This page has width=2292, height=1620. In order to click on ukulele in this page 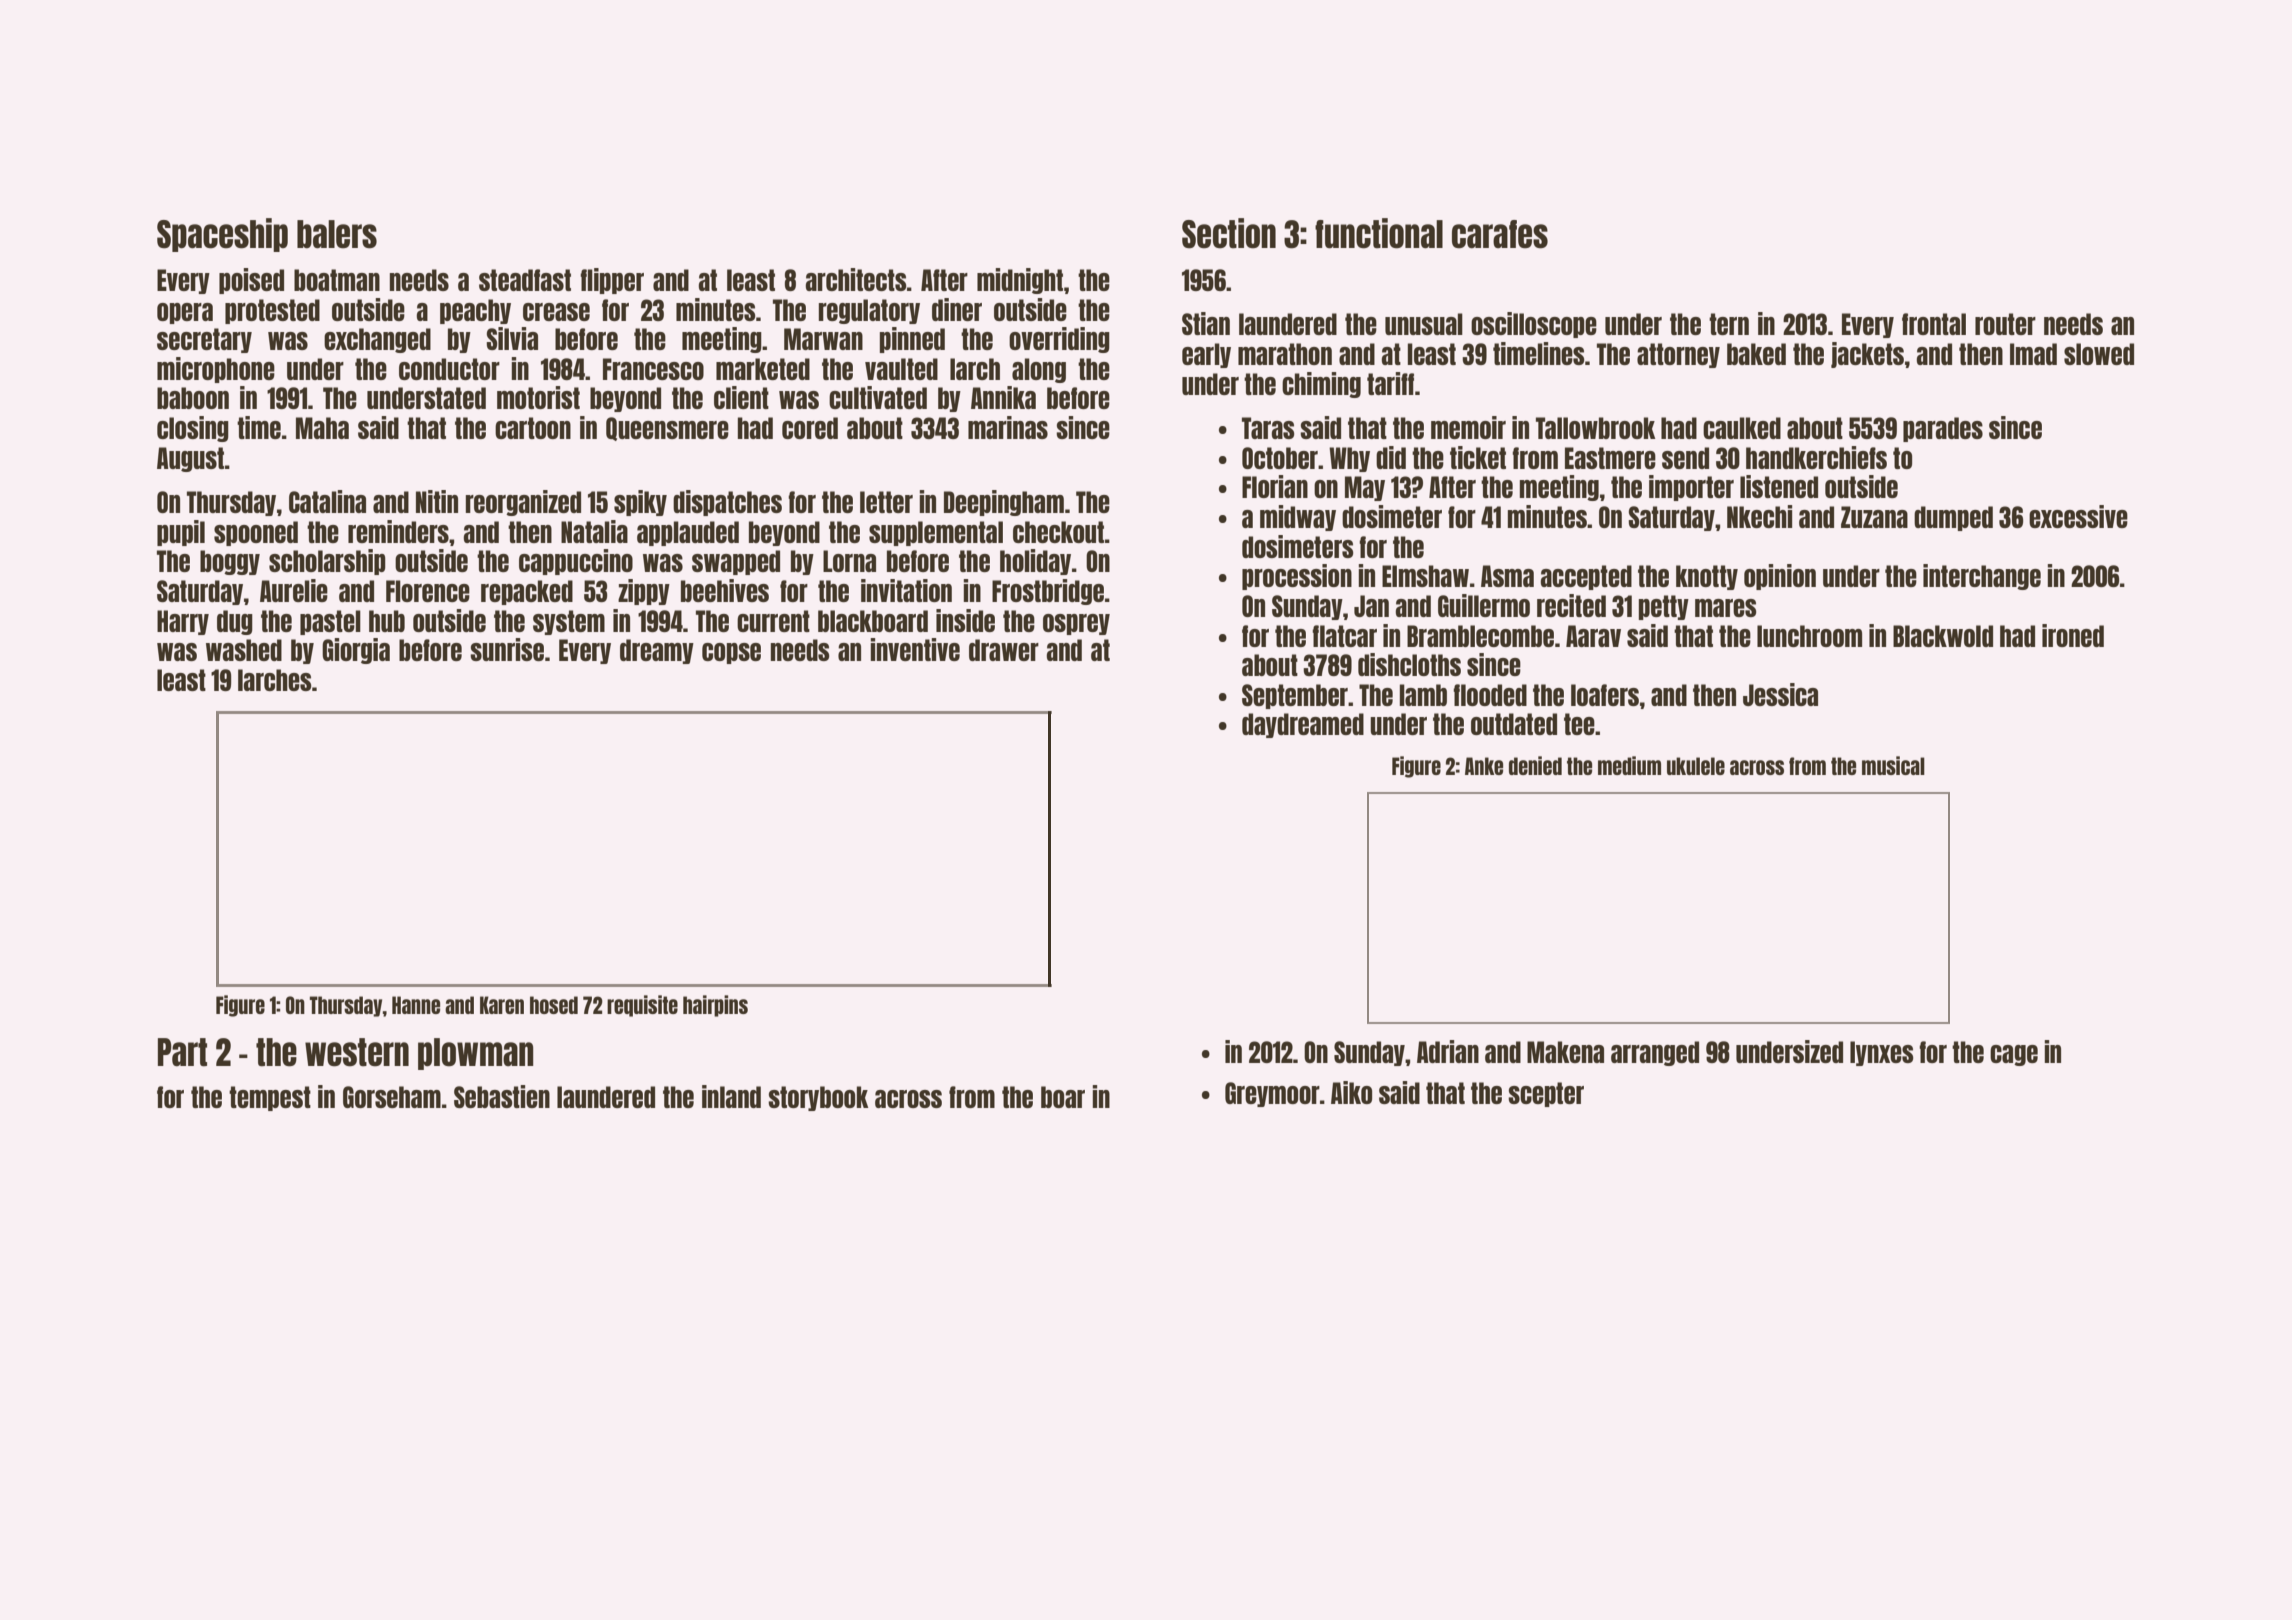, I will do `click(1696, 766)`.
